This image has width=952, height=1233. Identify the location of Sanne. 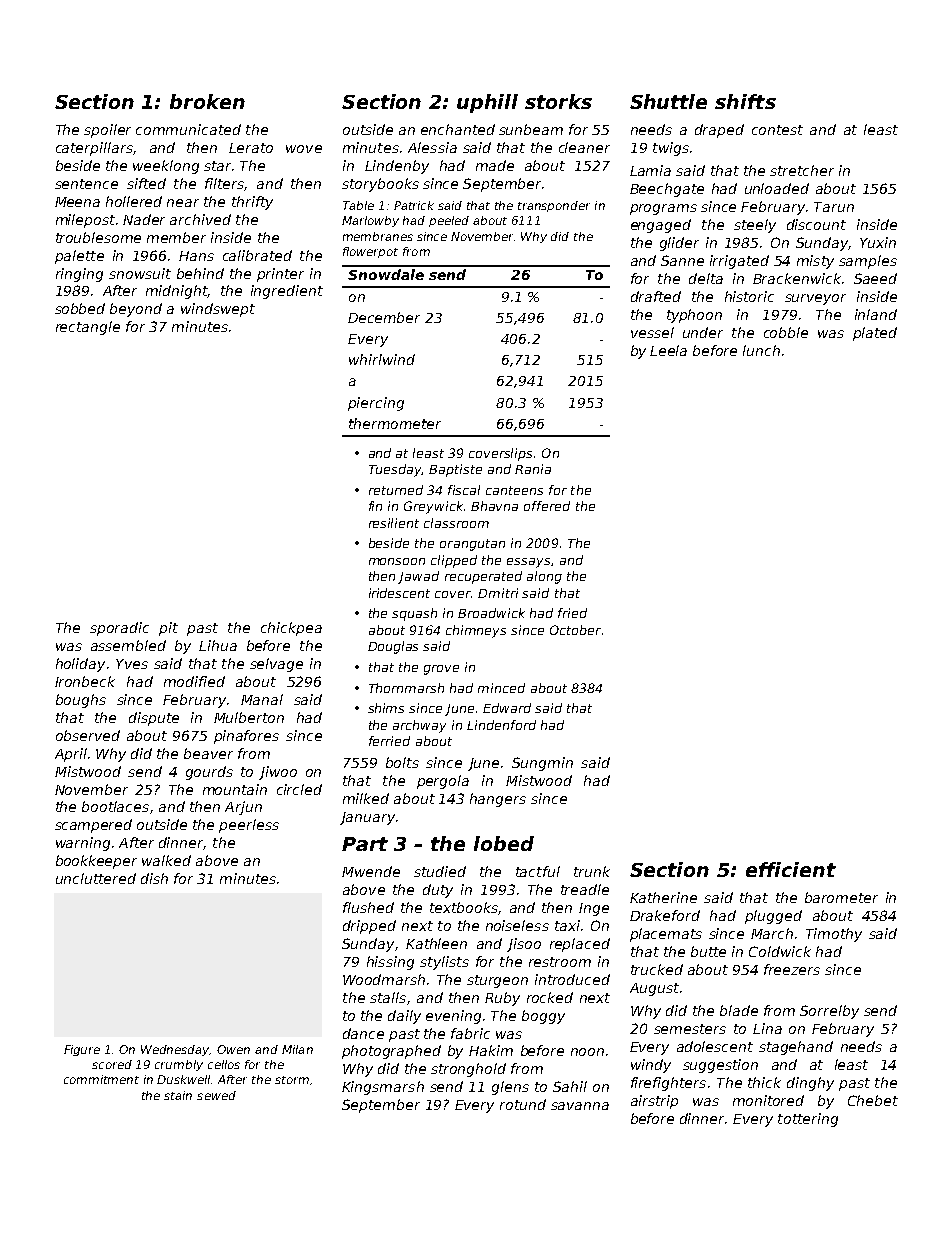
(682, 260).
